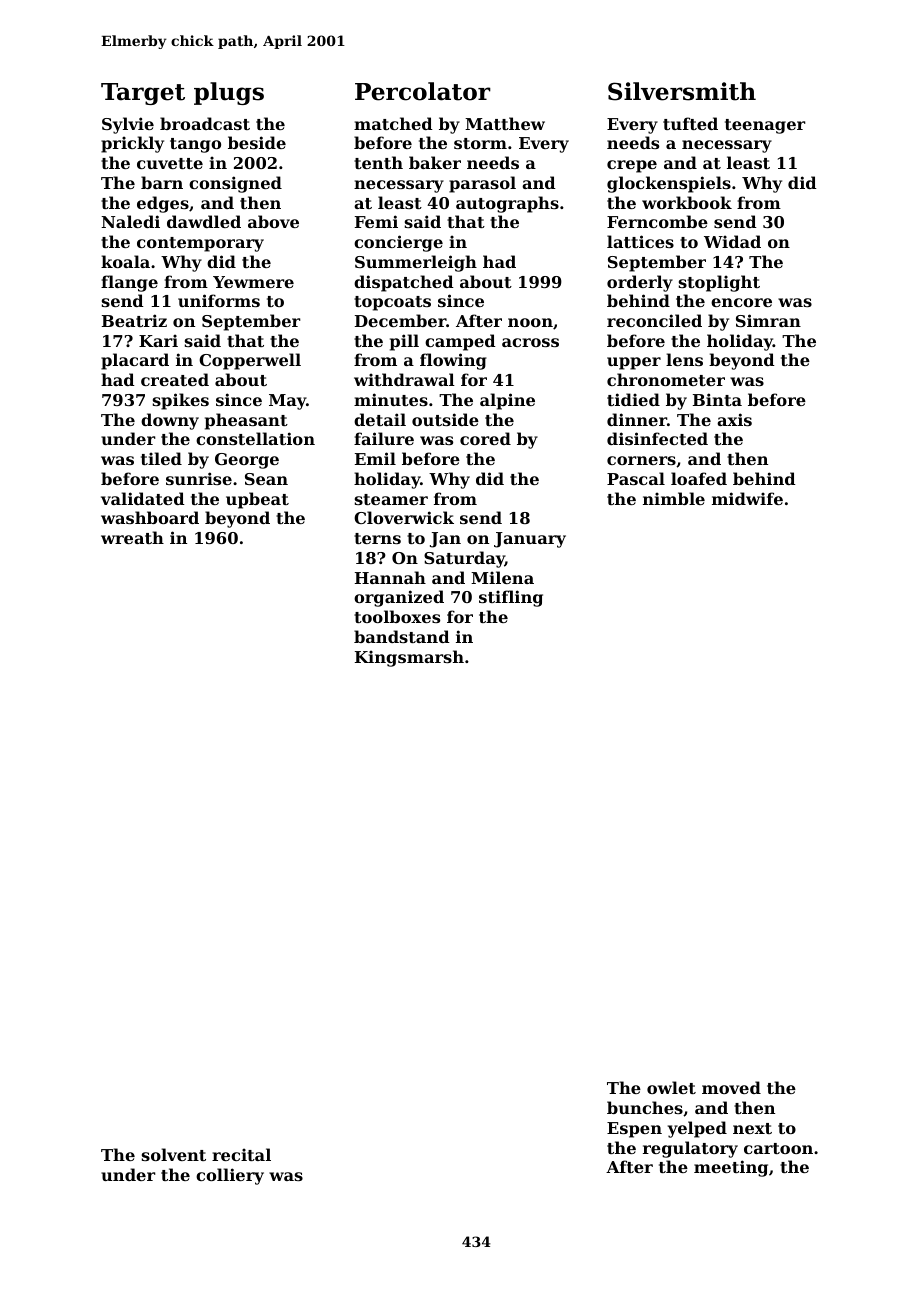  What do you see at coordinates (174, 1154) in the page?
I see `solvent` at bounding box center [174, 1154].
